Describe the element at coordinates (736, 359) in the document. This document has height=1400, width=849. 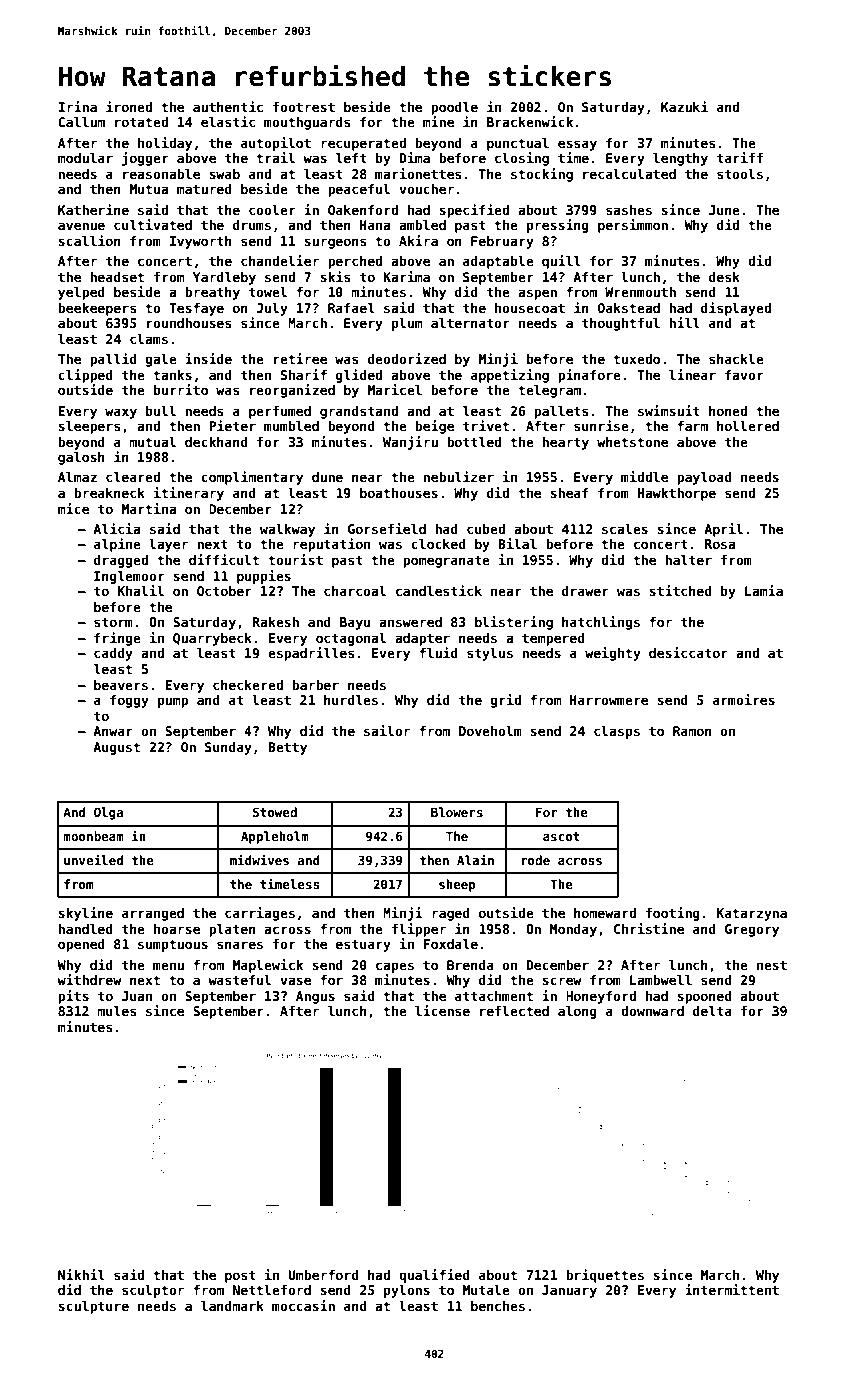
I see `shackle` at that location.
